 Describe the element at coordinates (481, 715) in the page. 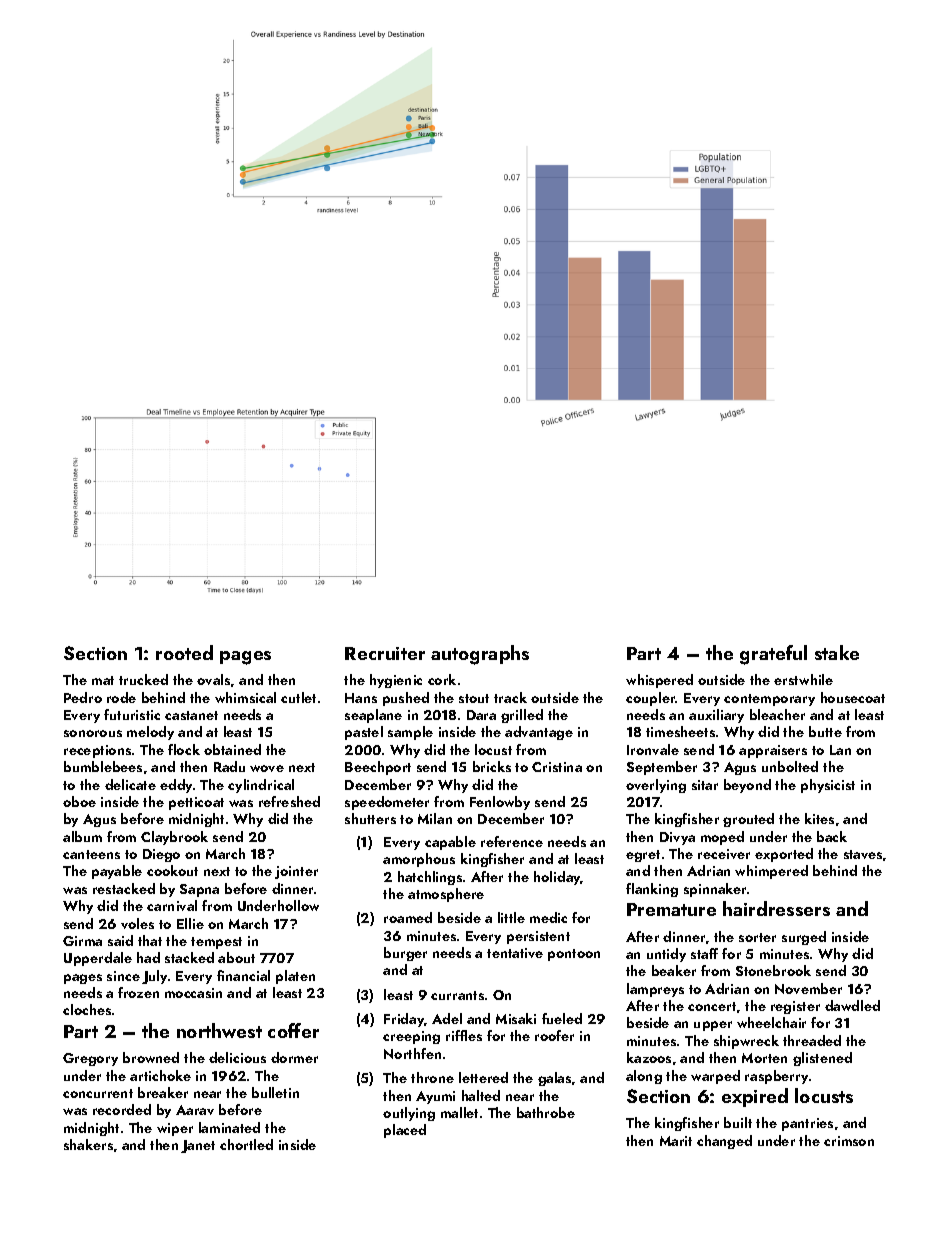

I see `Dara` at that location.
